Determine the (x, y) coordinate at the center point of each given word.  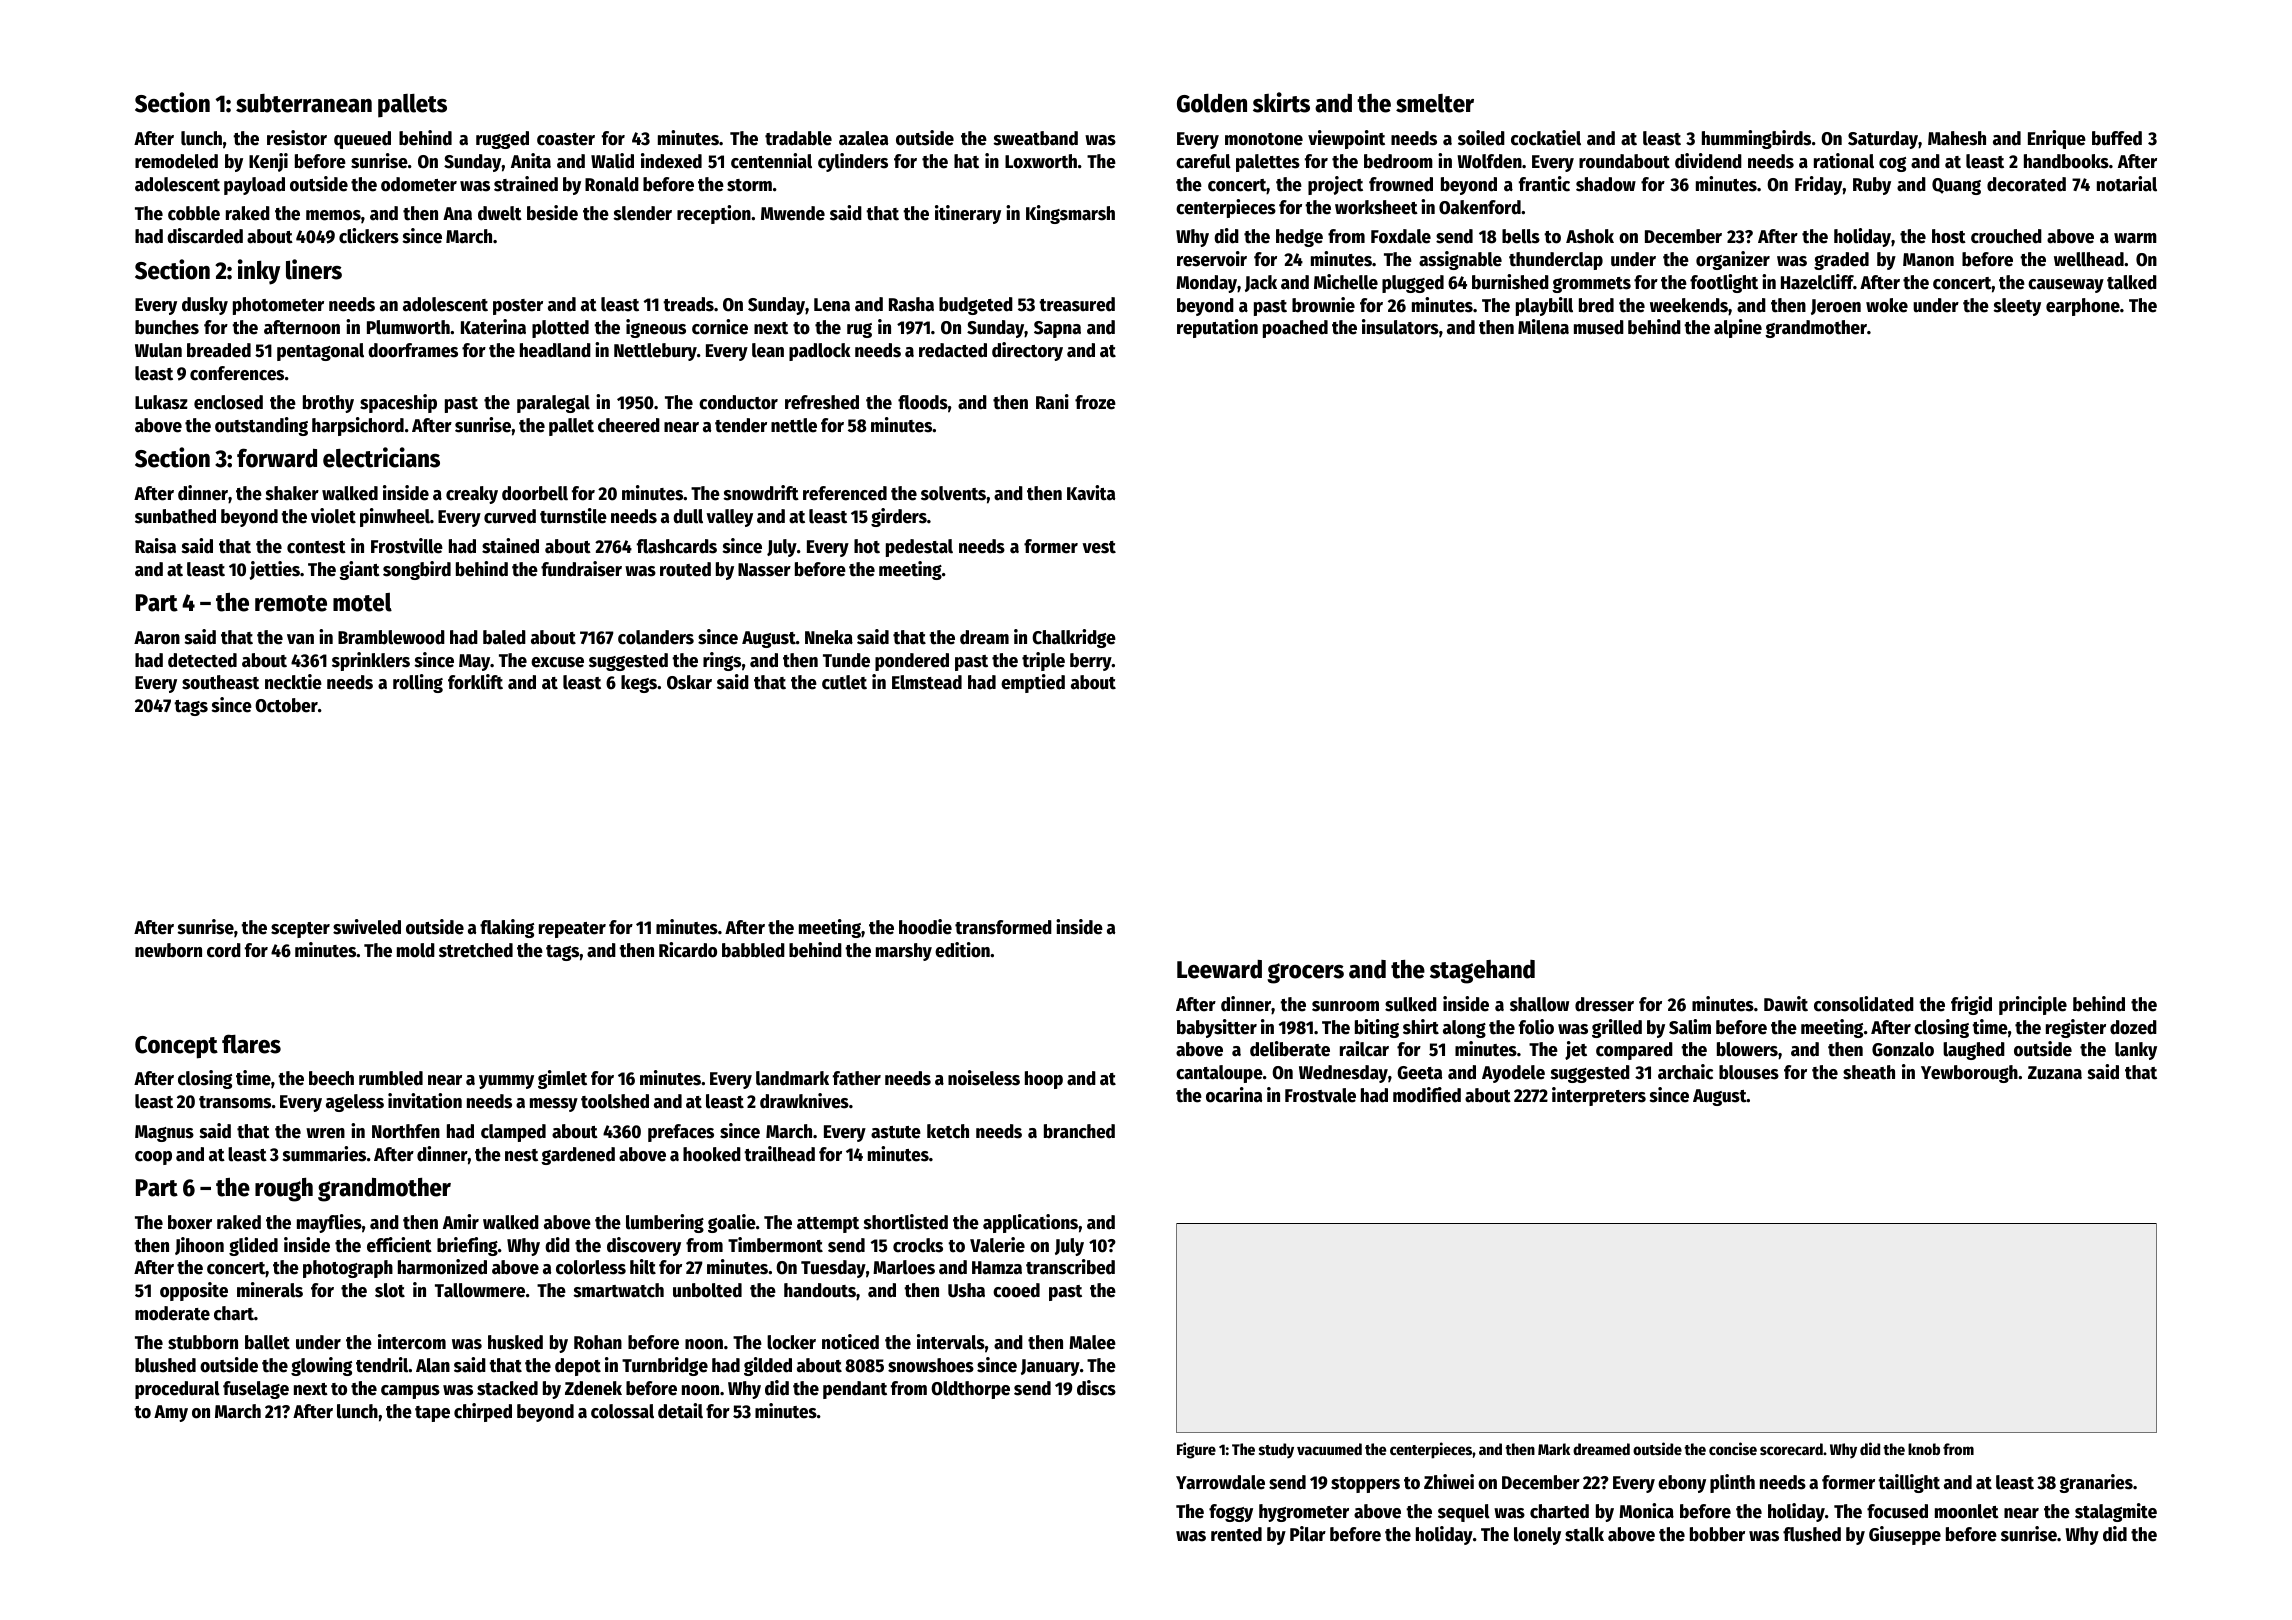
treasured (1077, 304)
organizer (1733, 260)
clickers (369, 236)
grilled (1617, 1028)
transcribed (1070, 1267)
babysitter (1217, 1028)
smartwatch (618, 1290)
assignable (1460, 260)
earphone (2083, 307)
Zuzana (2055, 1073)
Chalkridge (1074, 638)
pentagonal (320, 352)
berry (1091, 662)
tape (432, 1414)
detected (202, 660)
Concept (176, 1047)
